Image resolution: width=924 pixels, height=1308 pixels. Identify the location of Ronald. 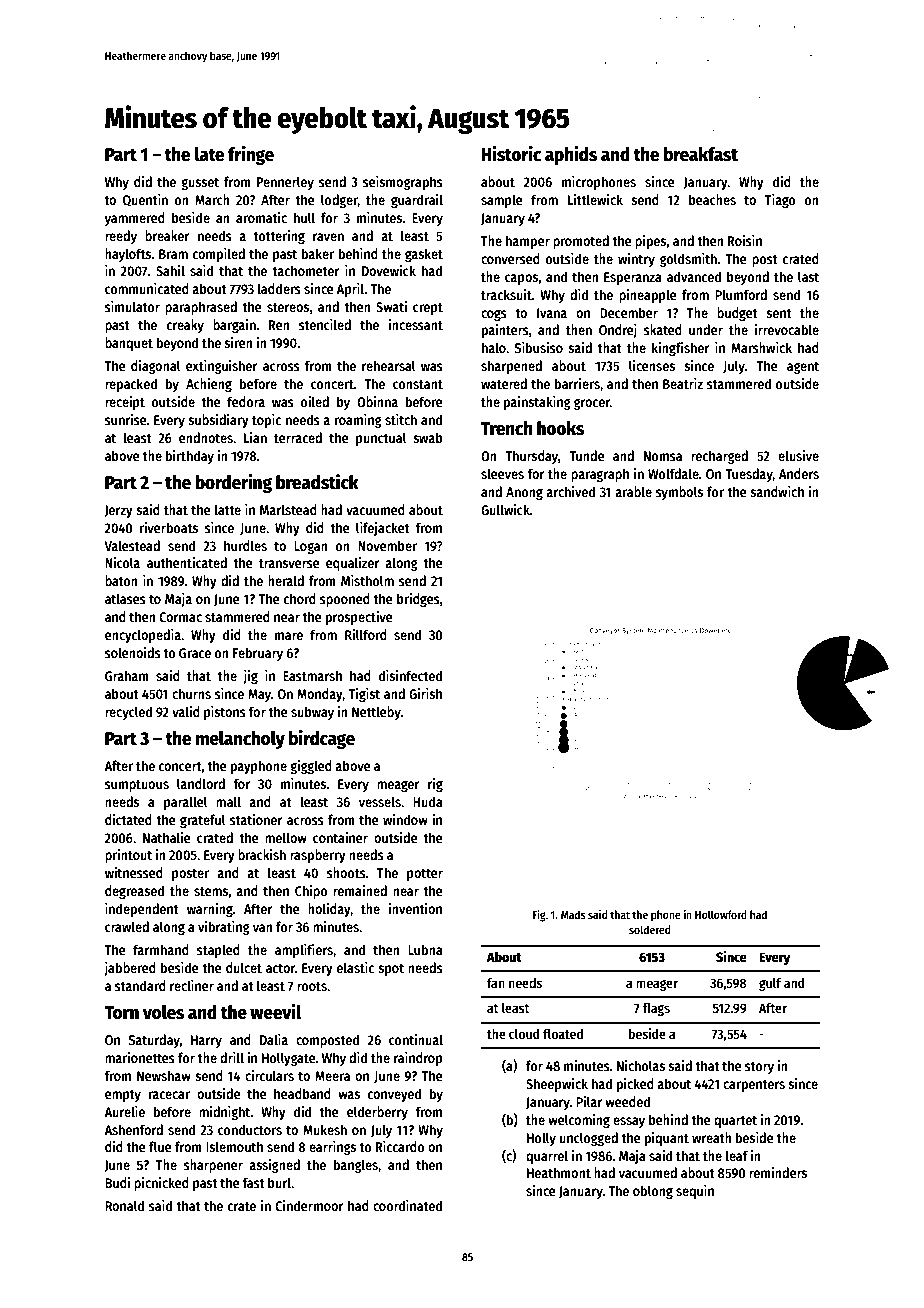
(124, 1205).
